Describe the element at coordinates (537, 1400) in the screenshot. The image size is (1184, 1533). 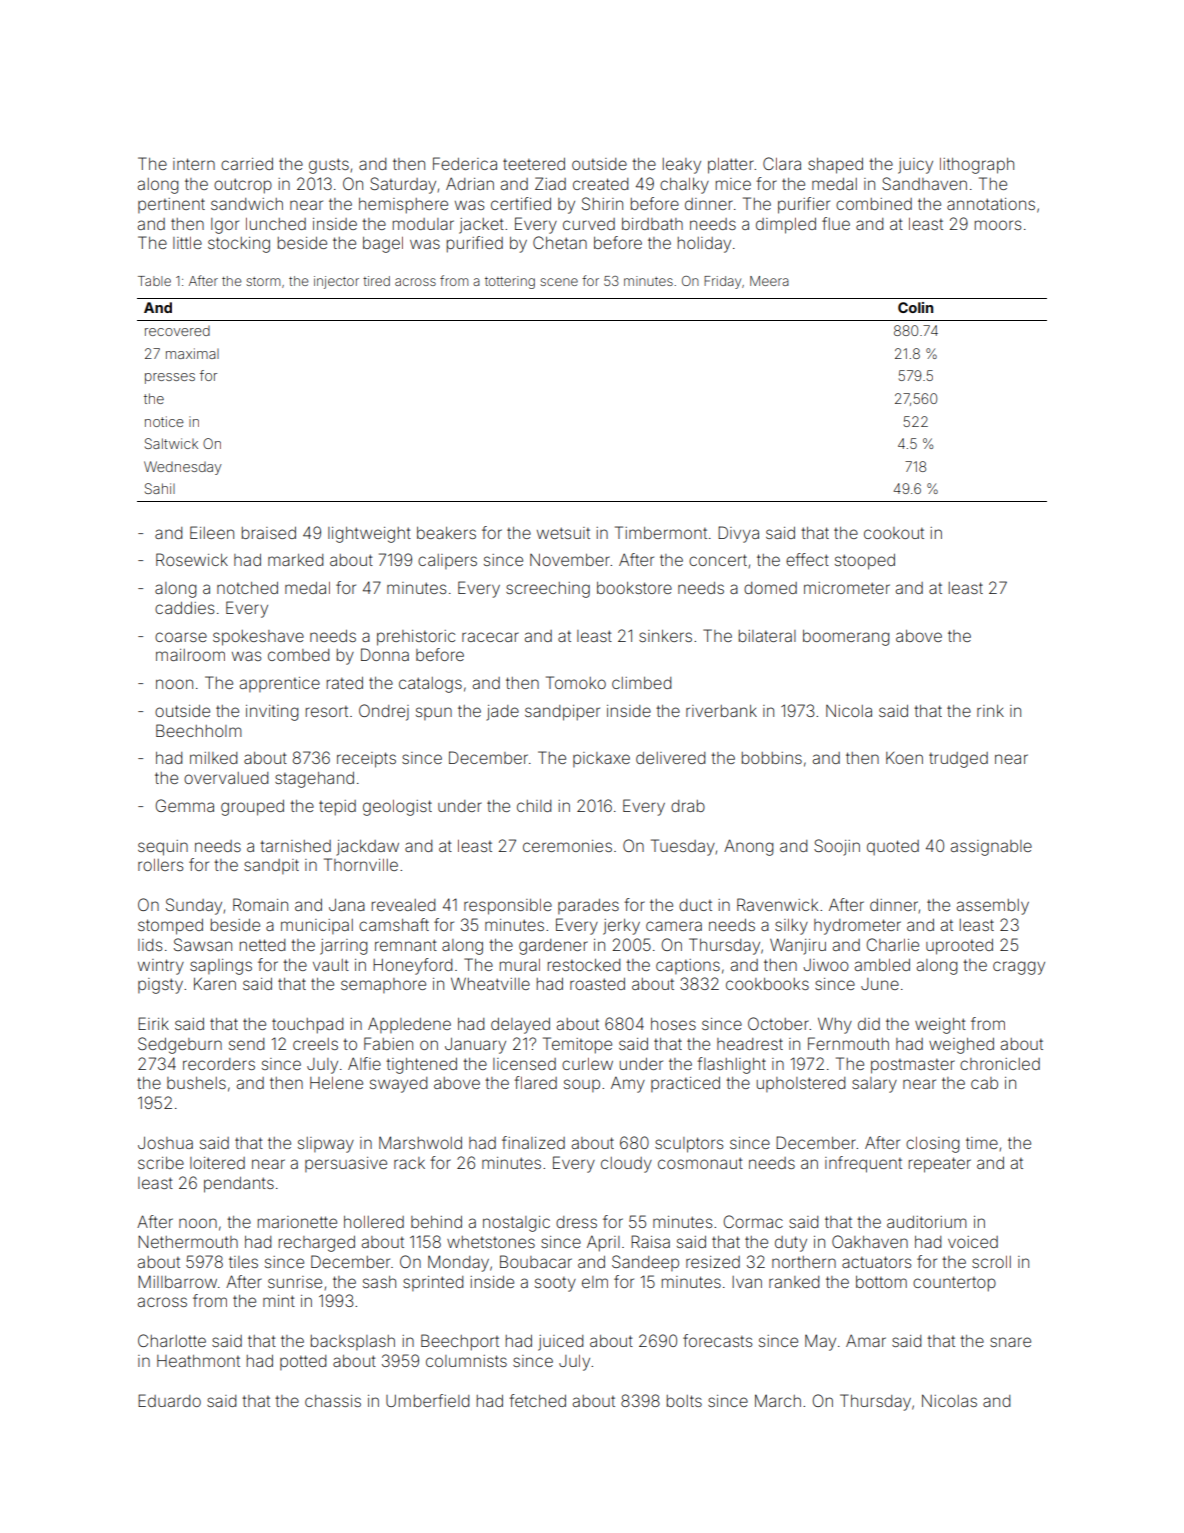
I see `fetched` at that location.
